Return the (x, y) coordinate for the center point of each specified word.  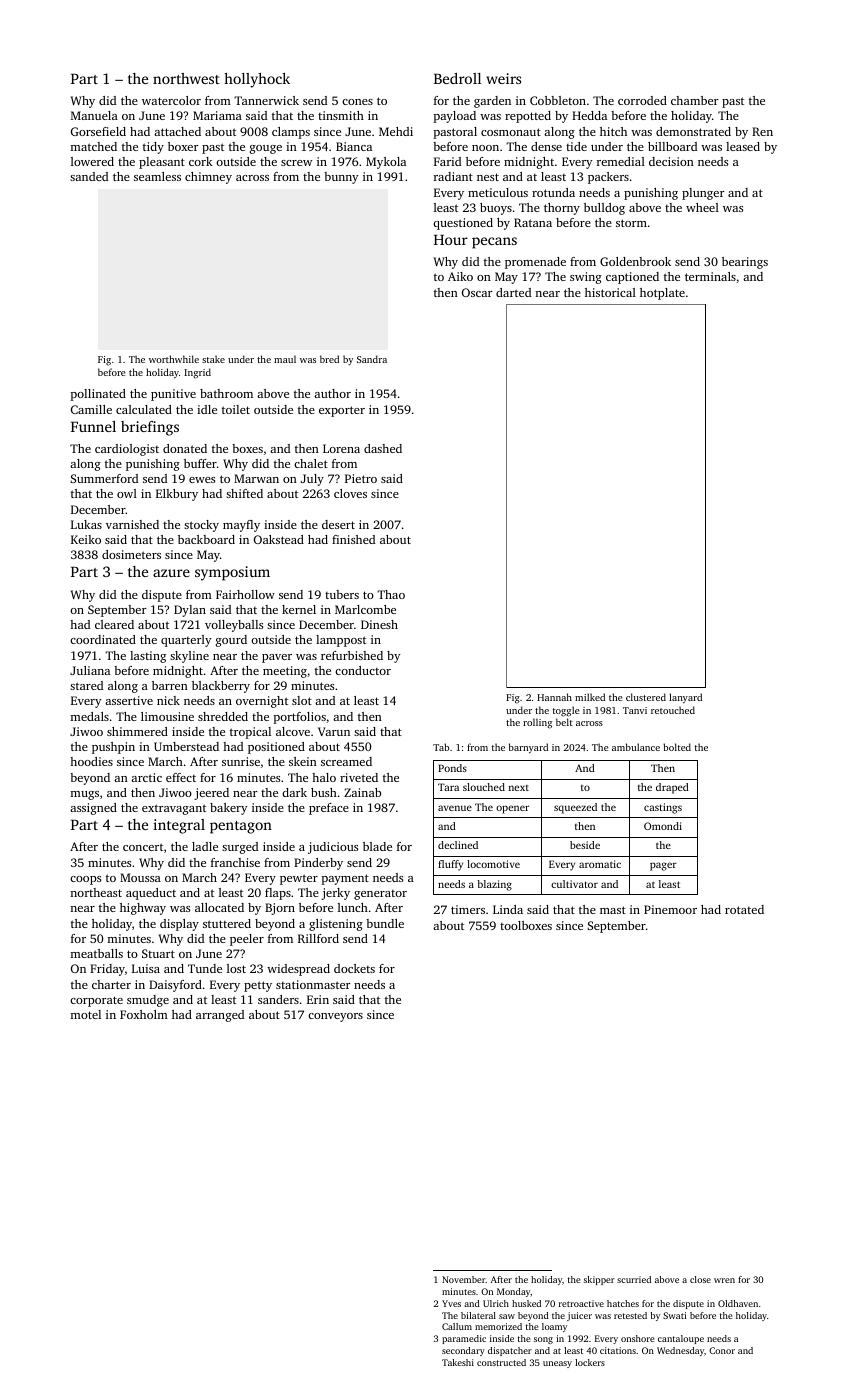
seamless (157, 176)
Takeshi (458, 1362)
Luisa (146, 968)
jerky (335, 894)
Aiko (460, 276)
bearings (745, 263)
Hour (451, 240)
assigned (93, 809)
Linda (508, 909)
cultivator (574, 884)
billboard (672, 146)
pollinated (98, 395)
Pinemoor (670, 909)
